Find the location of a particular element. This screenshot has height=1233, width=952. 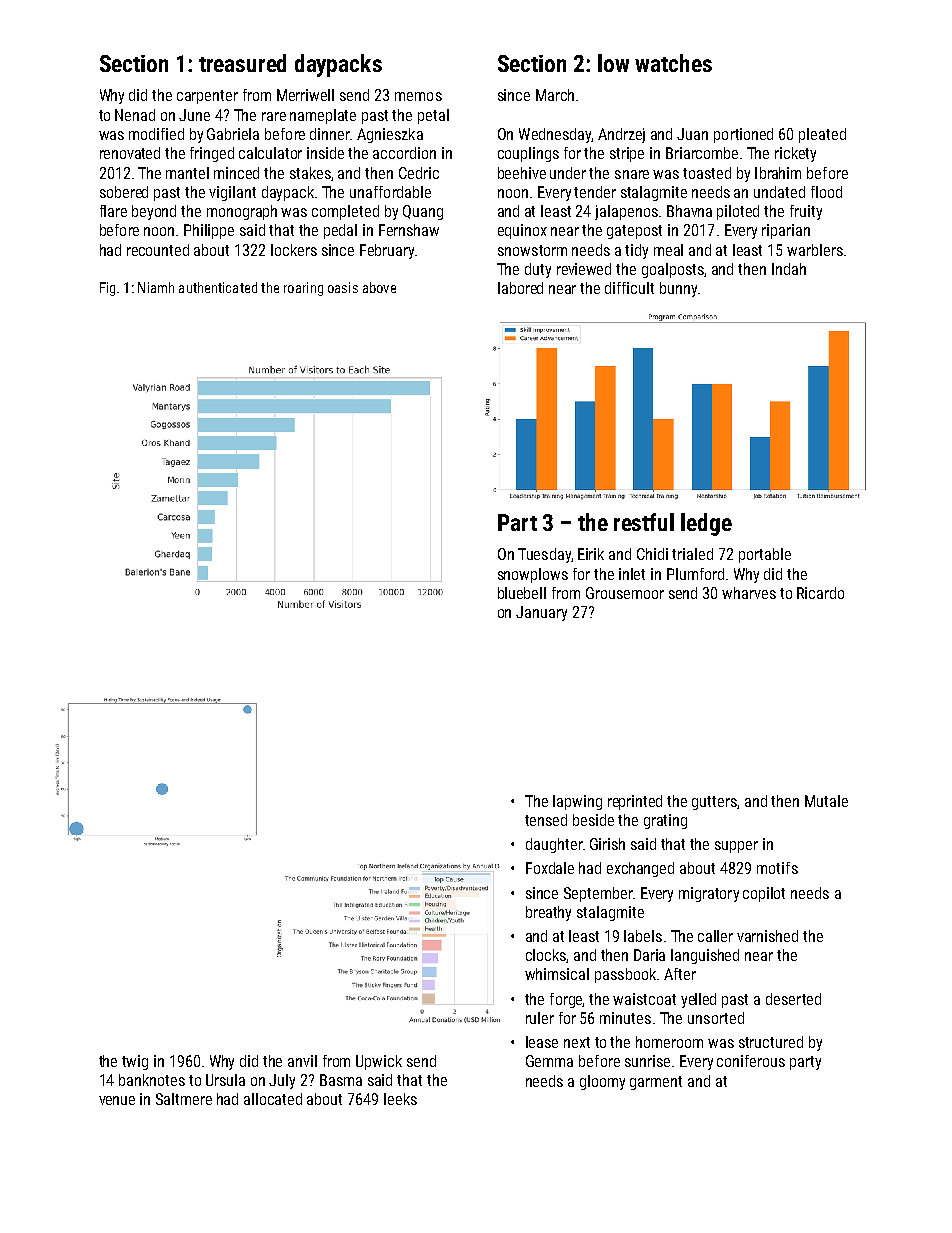

Niamh is located at coordinates (156, 287).
